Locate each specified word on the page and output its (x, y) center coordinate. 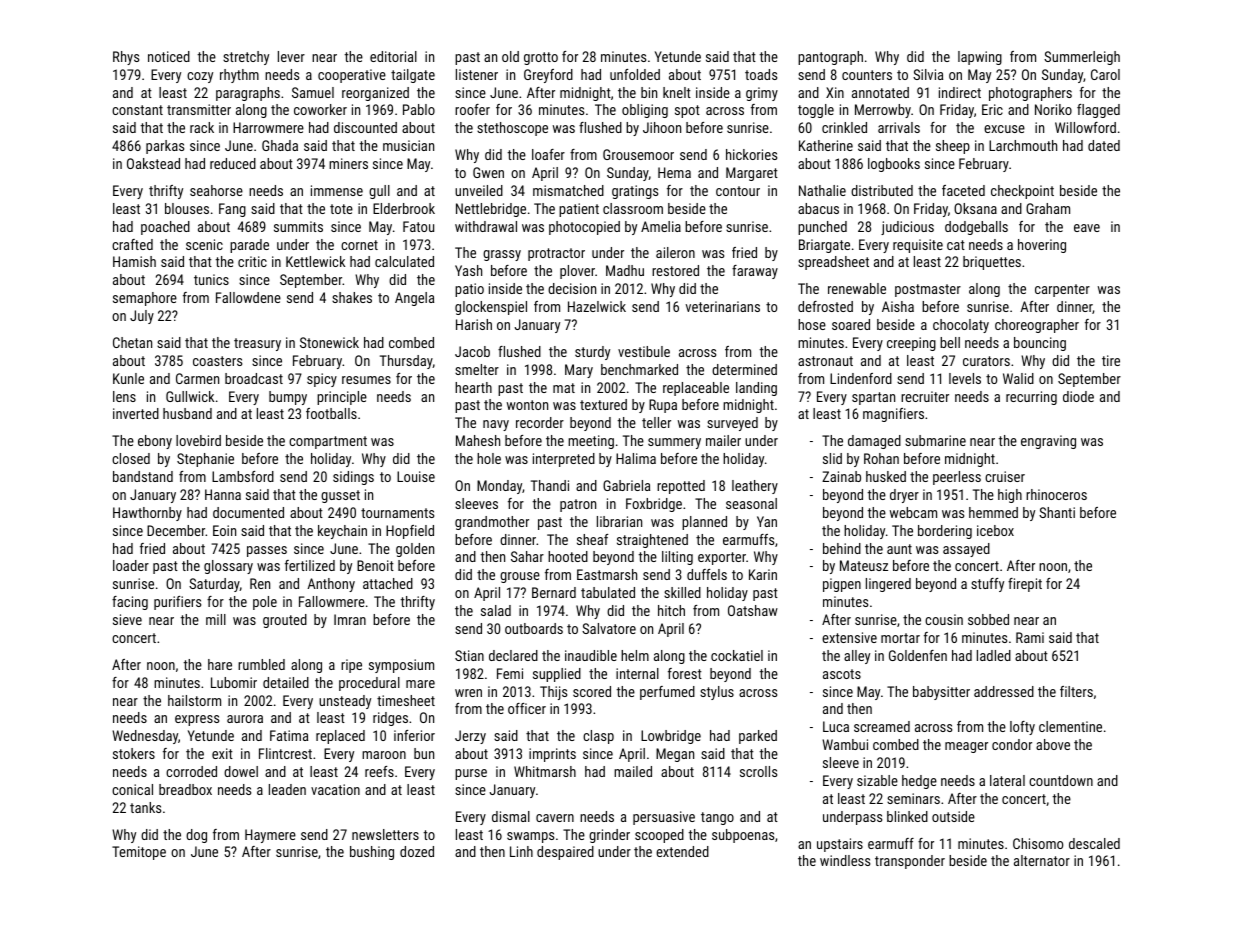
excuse (1004, 129)
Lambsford (243, 476)
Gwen (488, 172)
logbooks (894, 165)
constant (137, 110)
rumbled (261, 664)
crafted (132, 244)
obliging (645, 111)
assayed (966, 550)
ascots (842, 674)
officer (527, 708)
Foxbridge (654, 505)
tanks (145, 807)
